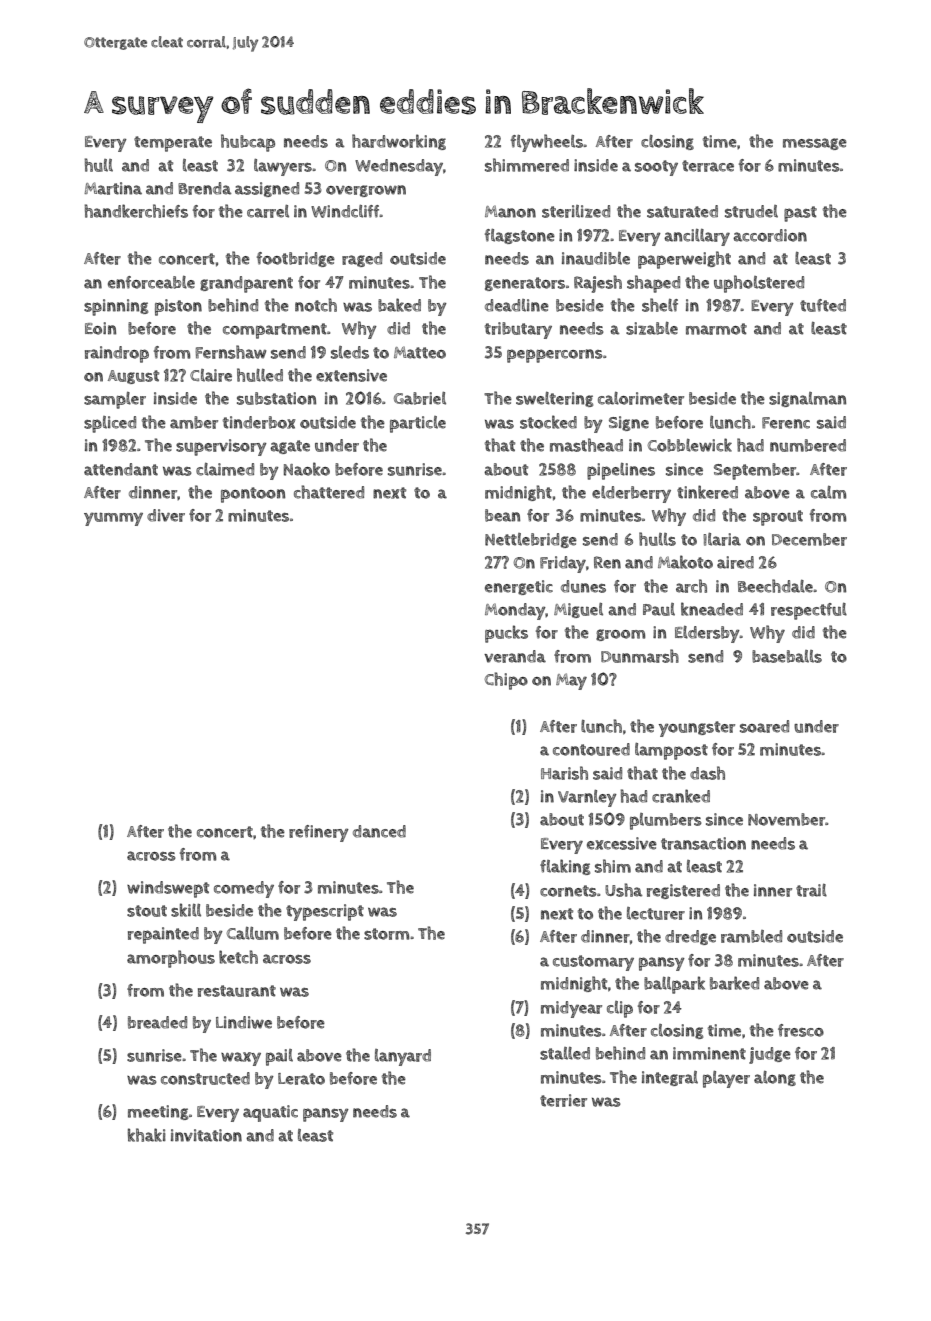  What do you see at coordinates (547, 143) in the screenshot?
I see `flywheels` at bounding box center [547, 143].
